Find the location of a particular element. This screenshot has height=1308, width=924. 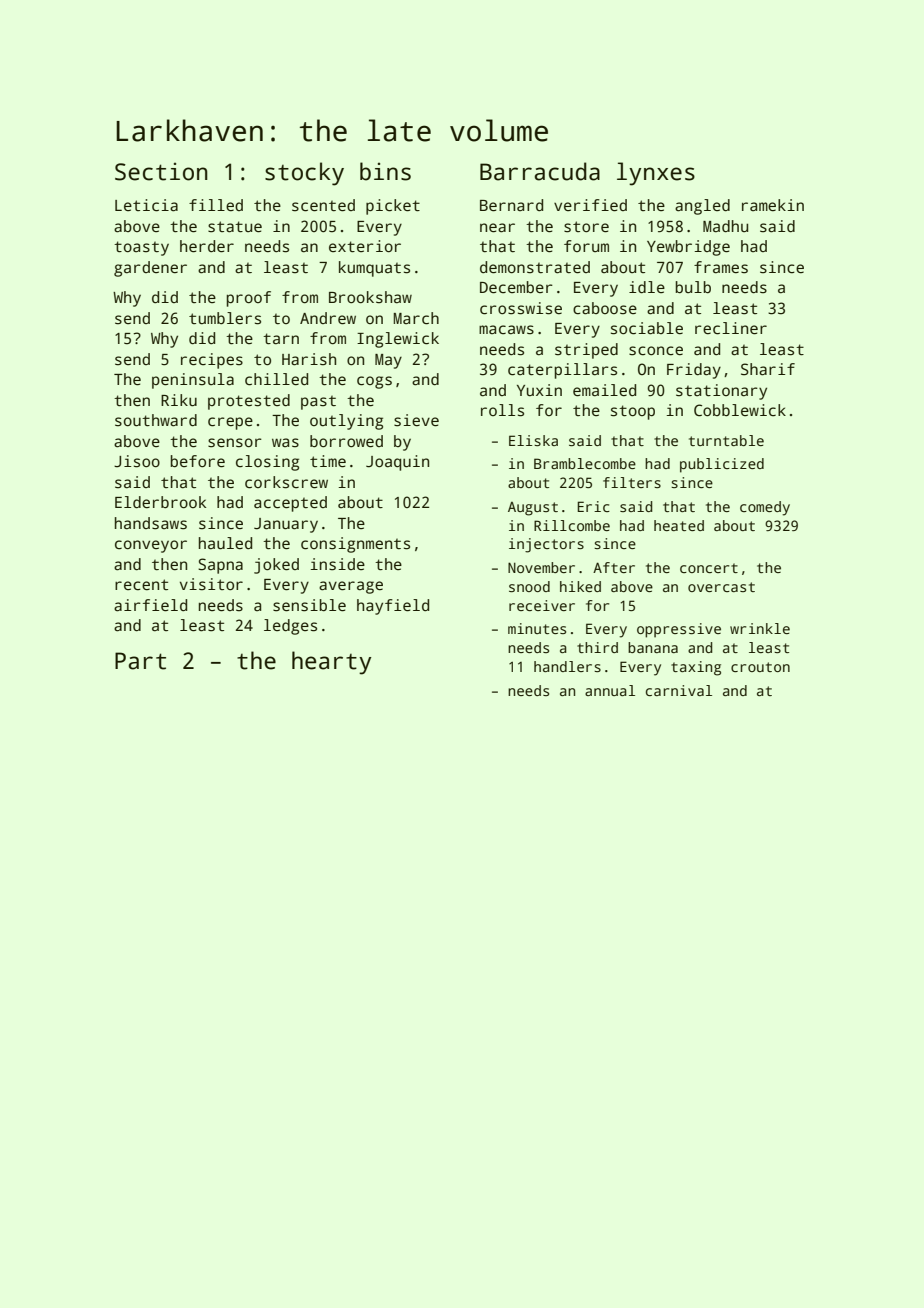

Jisoo is located at coordinates (137, 461).
